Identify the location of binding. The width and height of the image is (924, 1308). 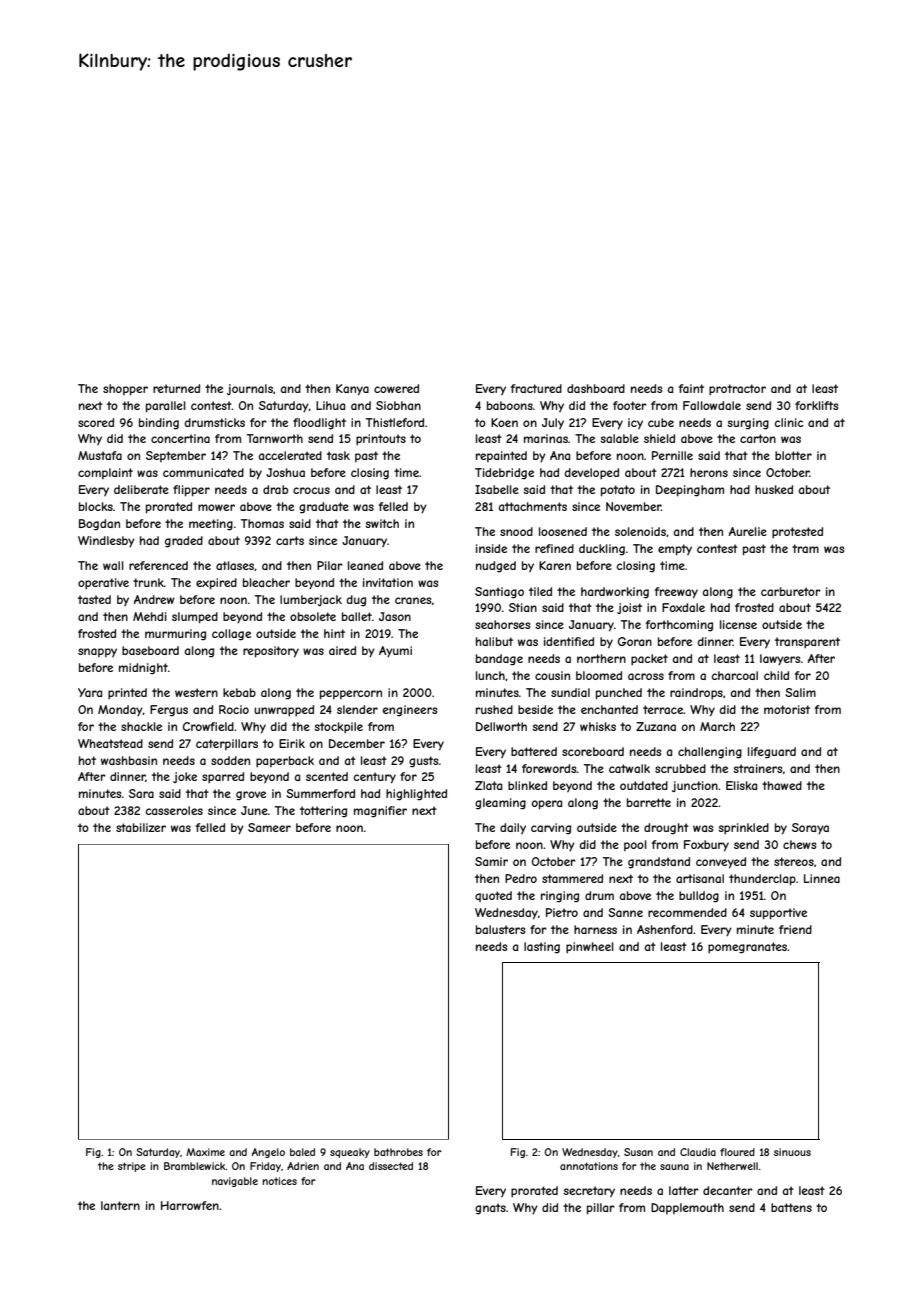
(159, 424).
